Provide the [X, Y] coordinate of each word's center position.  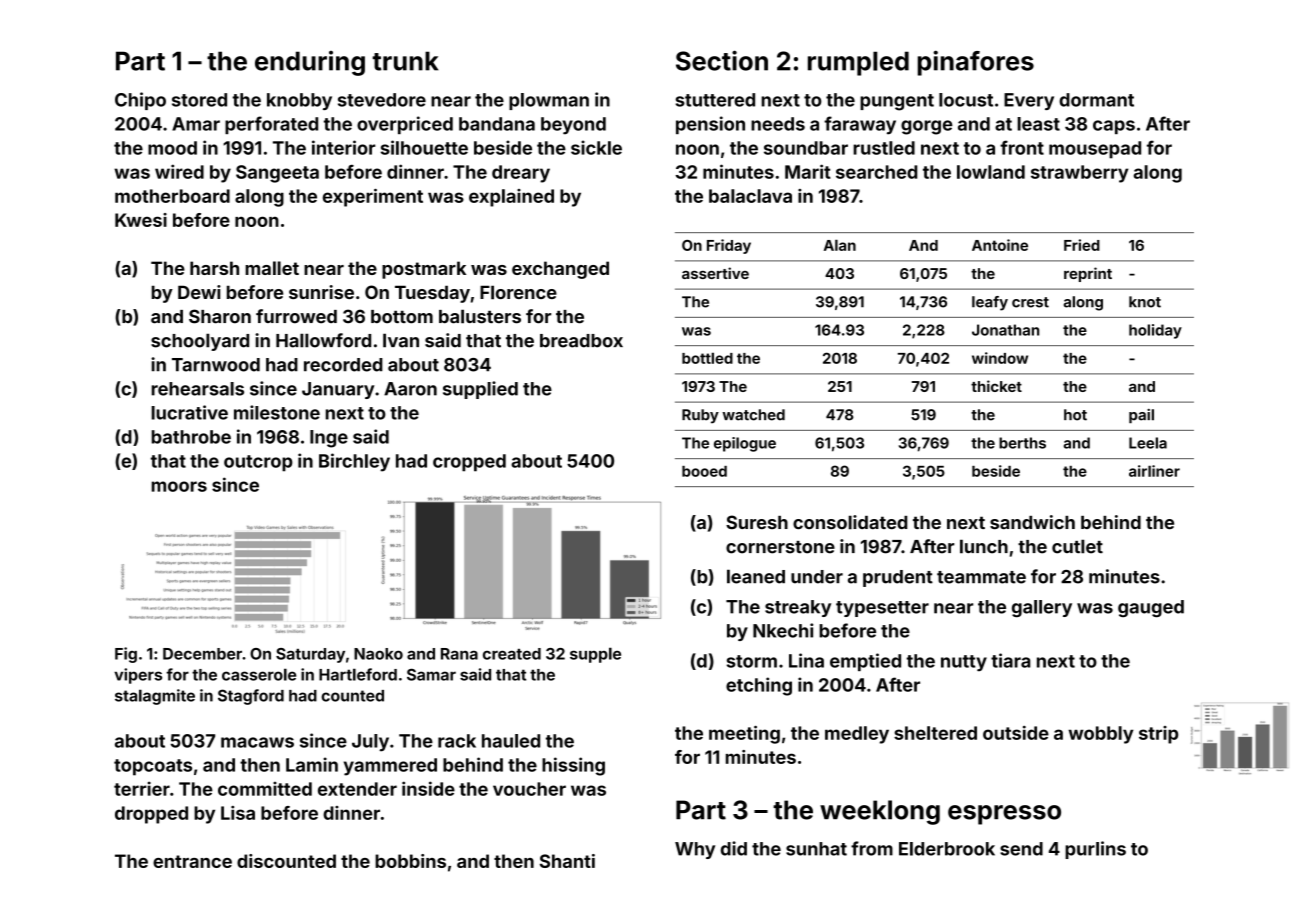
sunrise [321, 292]
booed [704, 471]
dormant [1096, 100]
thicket [996, 386]
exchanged [560, 270]
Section [722, 60]
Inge [329, 439]
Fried [1082, 245]
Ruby [700, 416]
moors [179, 486]
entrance [192, 861]
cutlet [1077, 546]
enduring [310, 63]
